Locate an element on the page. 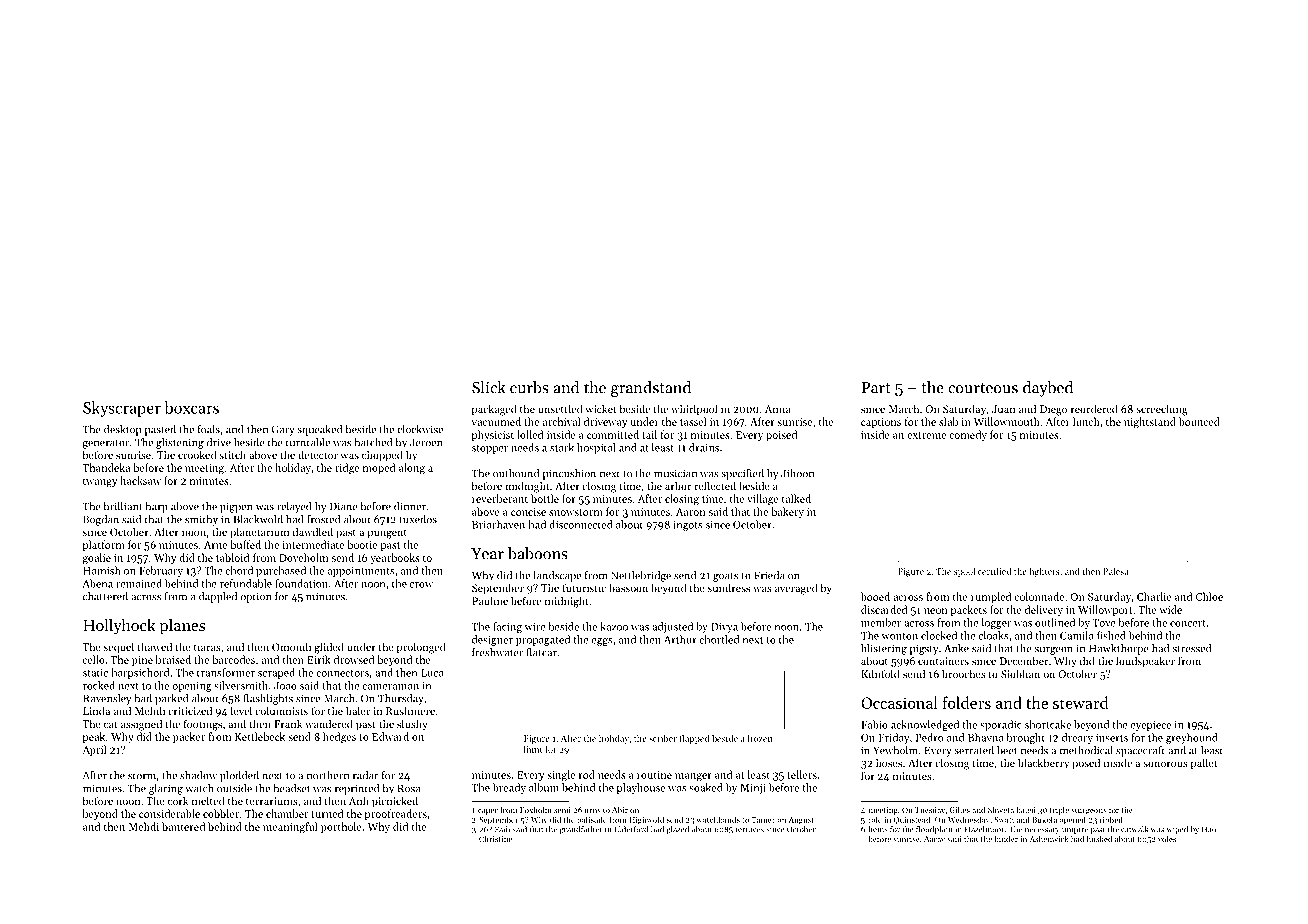  baboons is located at coordinates (538, 553).
